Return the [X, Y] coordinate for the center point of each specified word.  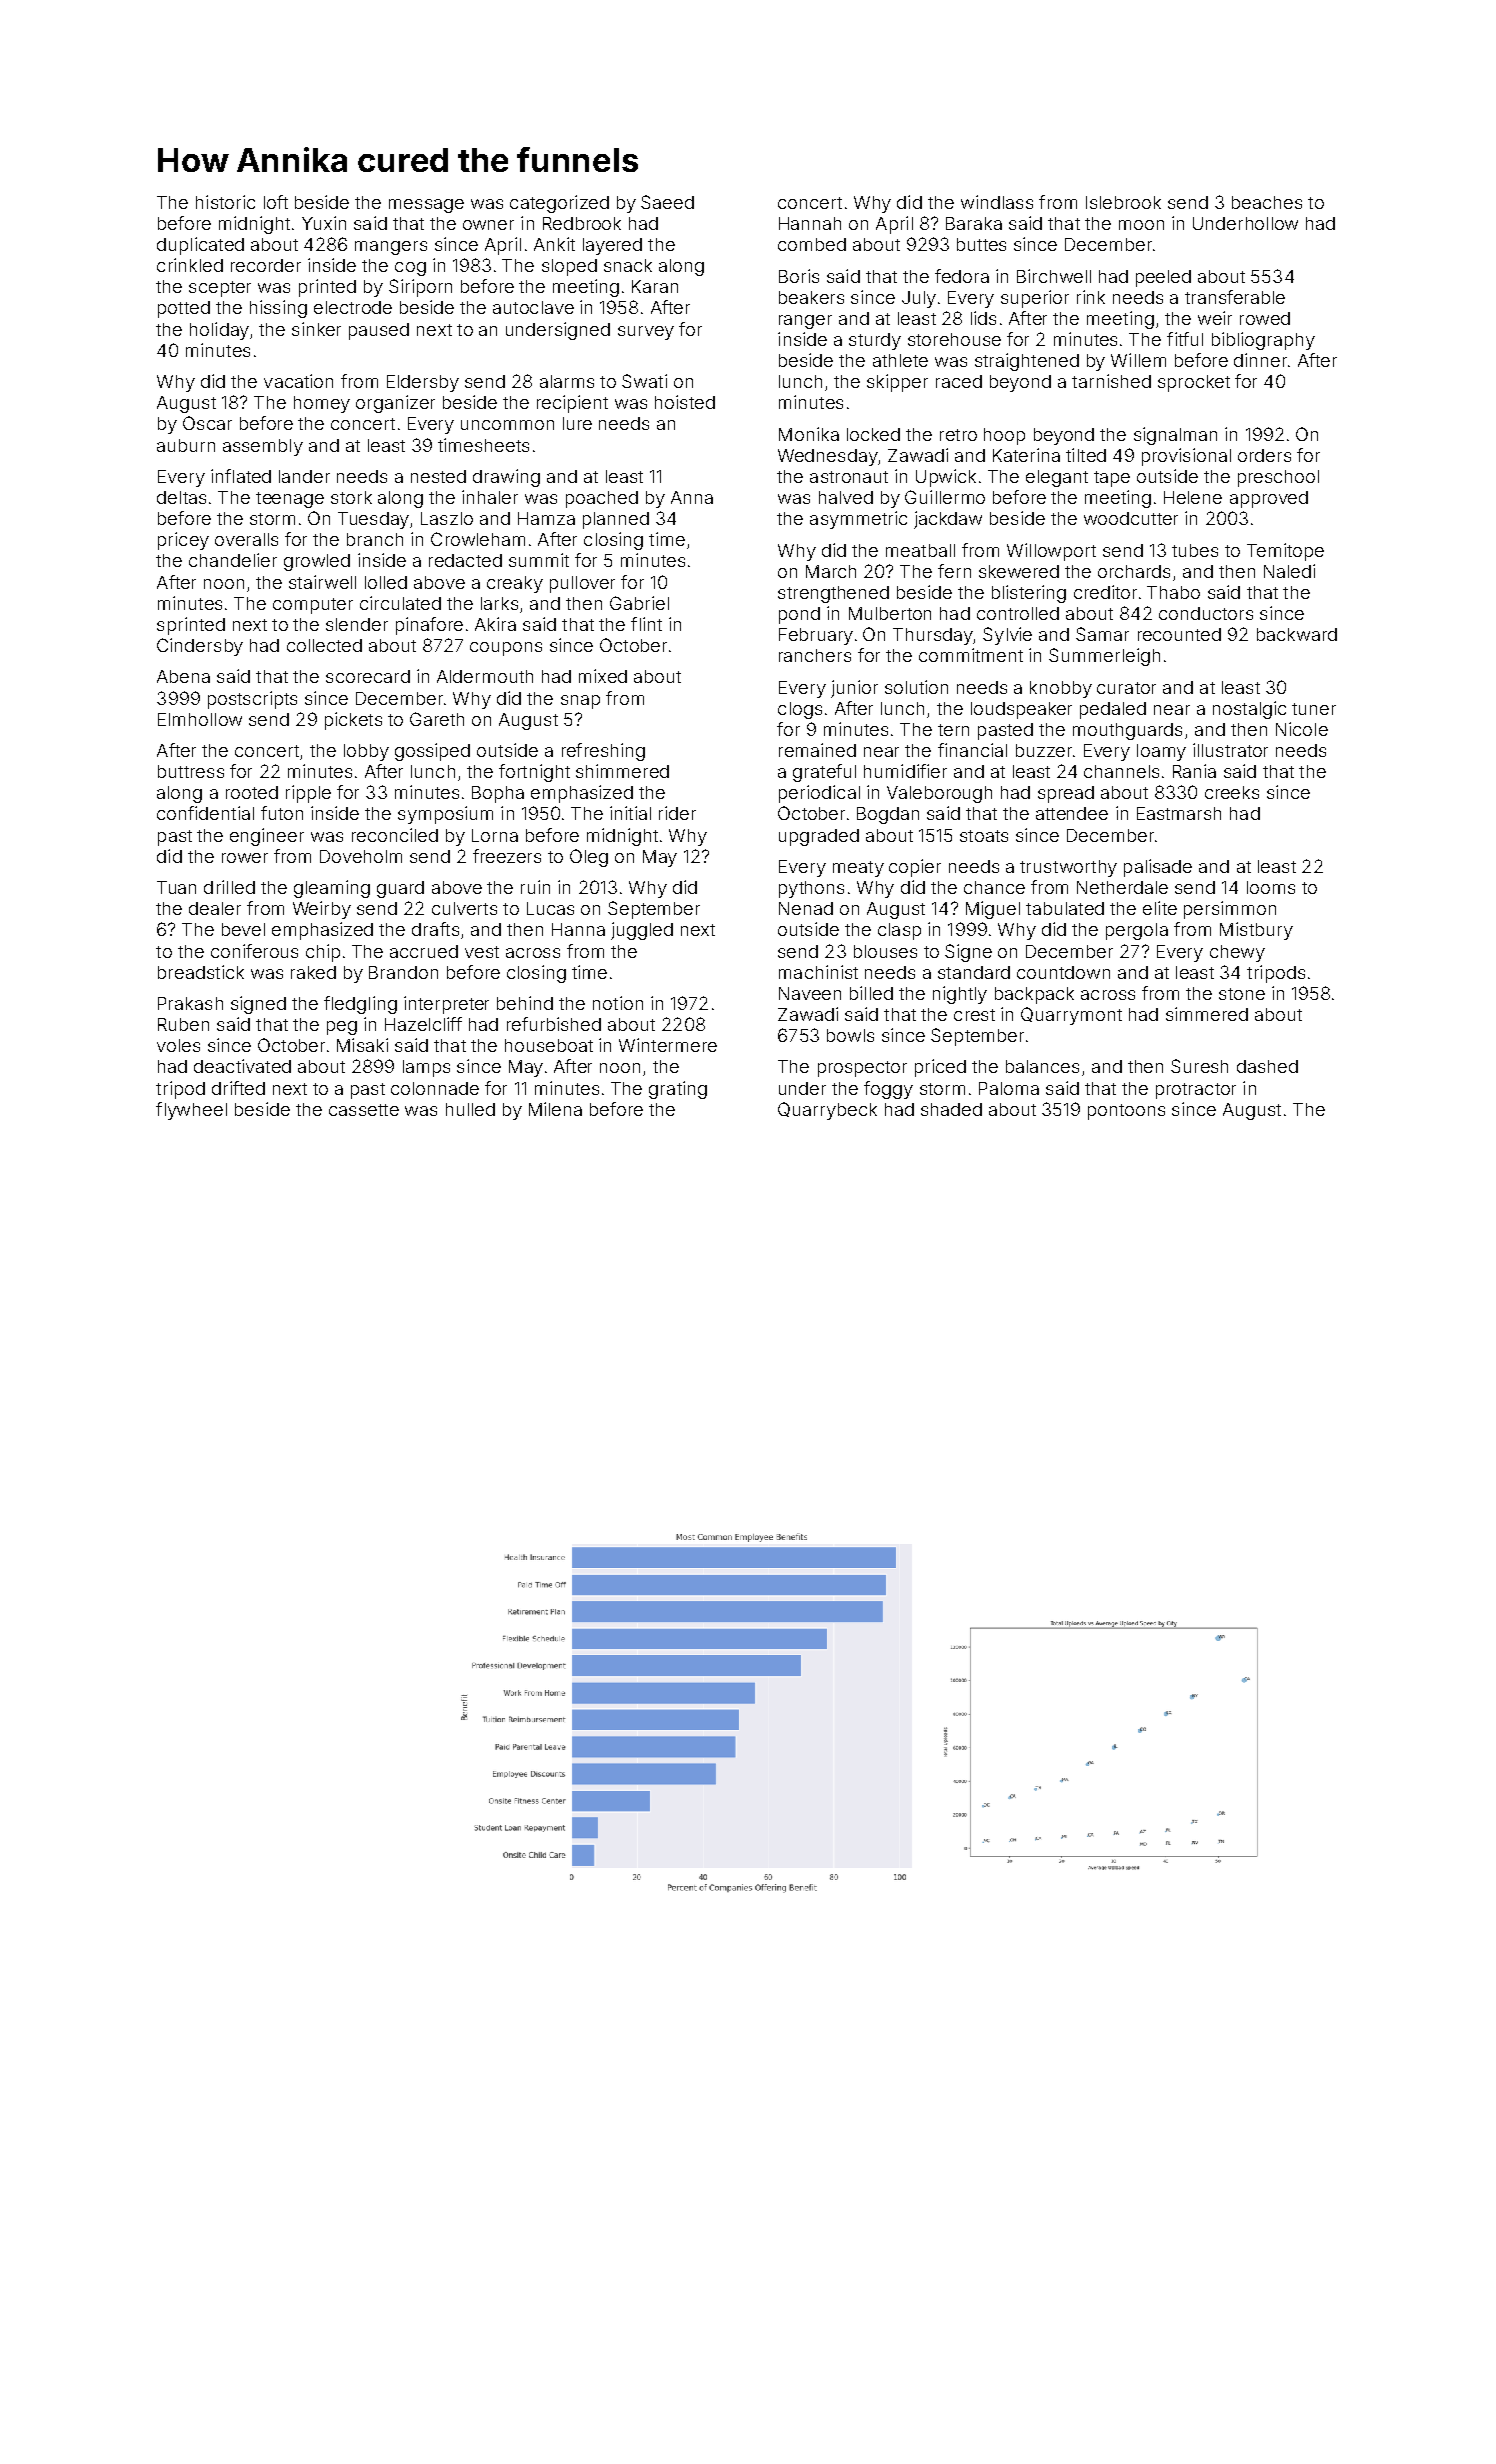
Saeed [667, 202]
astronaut [849, 477]
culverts [464, 908]
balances [1042, 1066]
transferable [1235, 297]
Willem [1138, 360]
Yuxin [324, 223]
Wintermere [668, 1045]
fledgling [360, 1005]
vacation [298, 381]
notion [618, 1003]
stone [1242, 994]
